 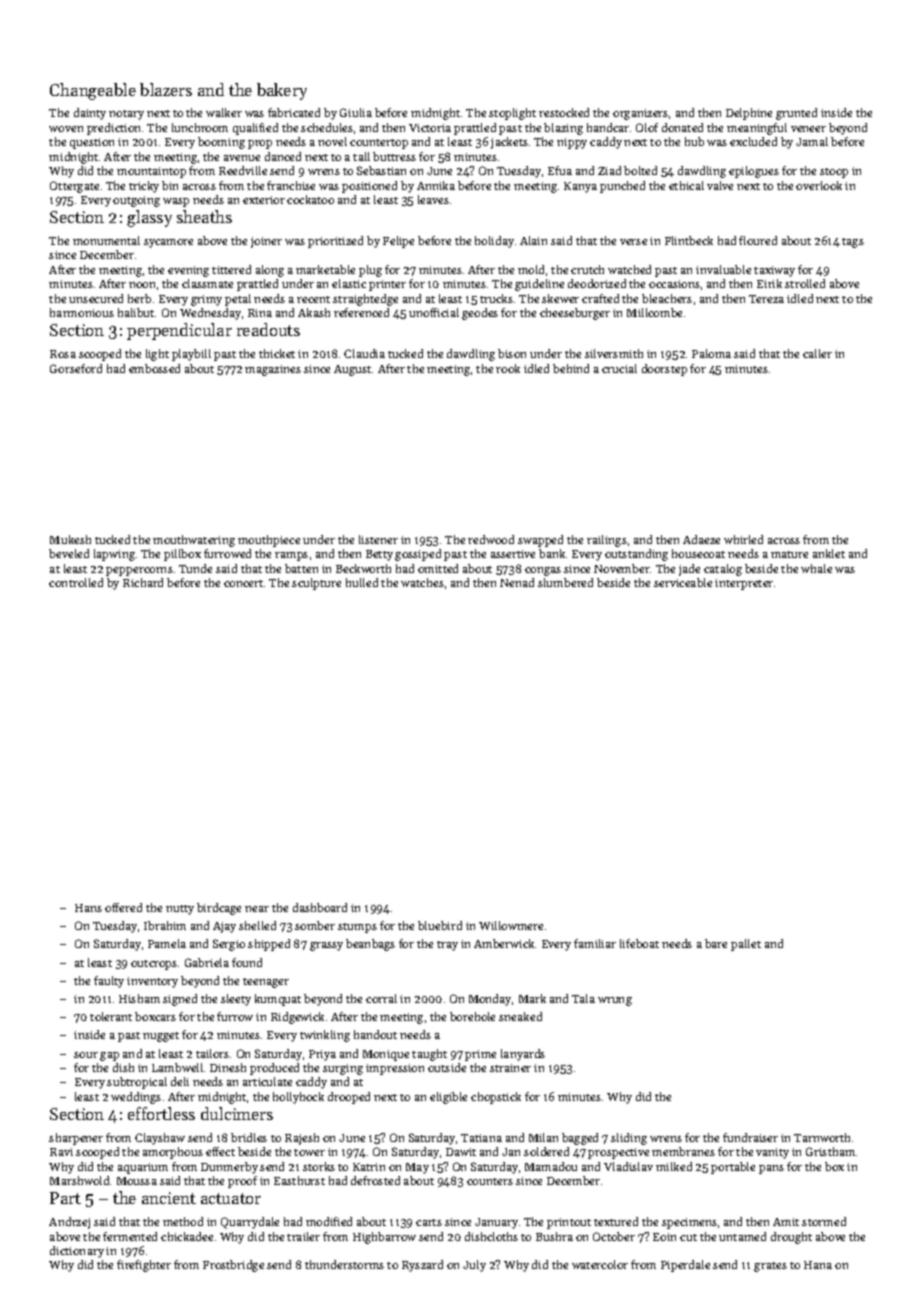 What do you see at coordinates (600, 1264) in the document?
I see `watercolor` at bounding box center [600, 1264].
